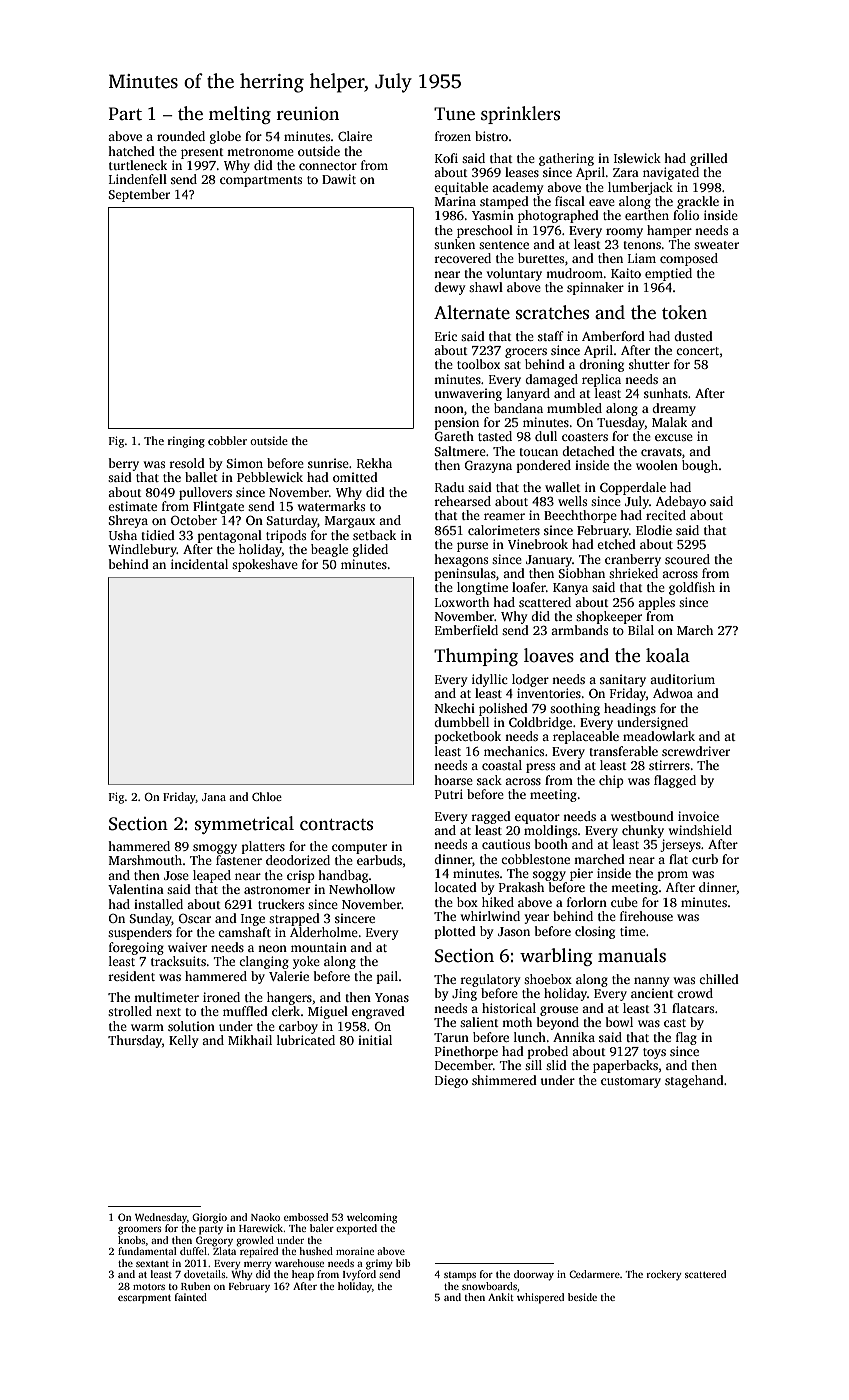 Image resolution: width=849 pixels, height=1400 pixels. What do you see at coordinates (387, 977) in the page?
I see `pail` at bounding box center [387, 977].
